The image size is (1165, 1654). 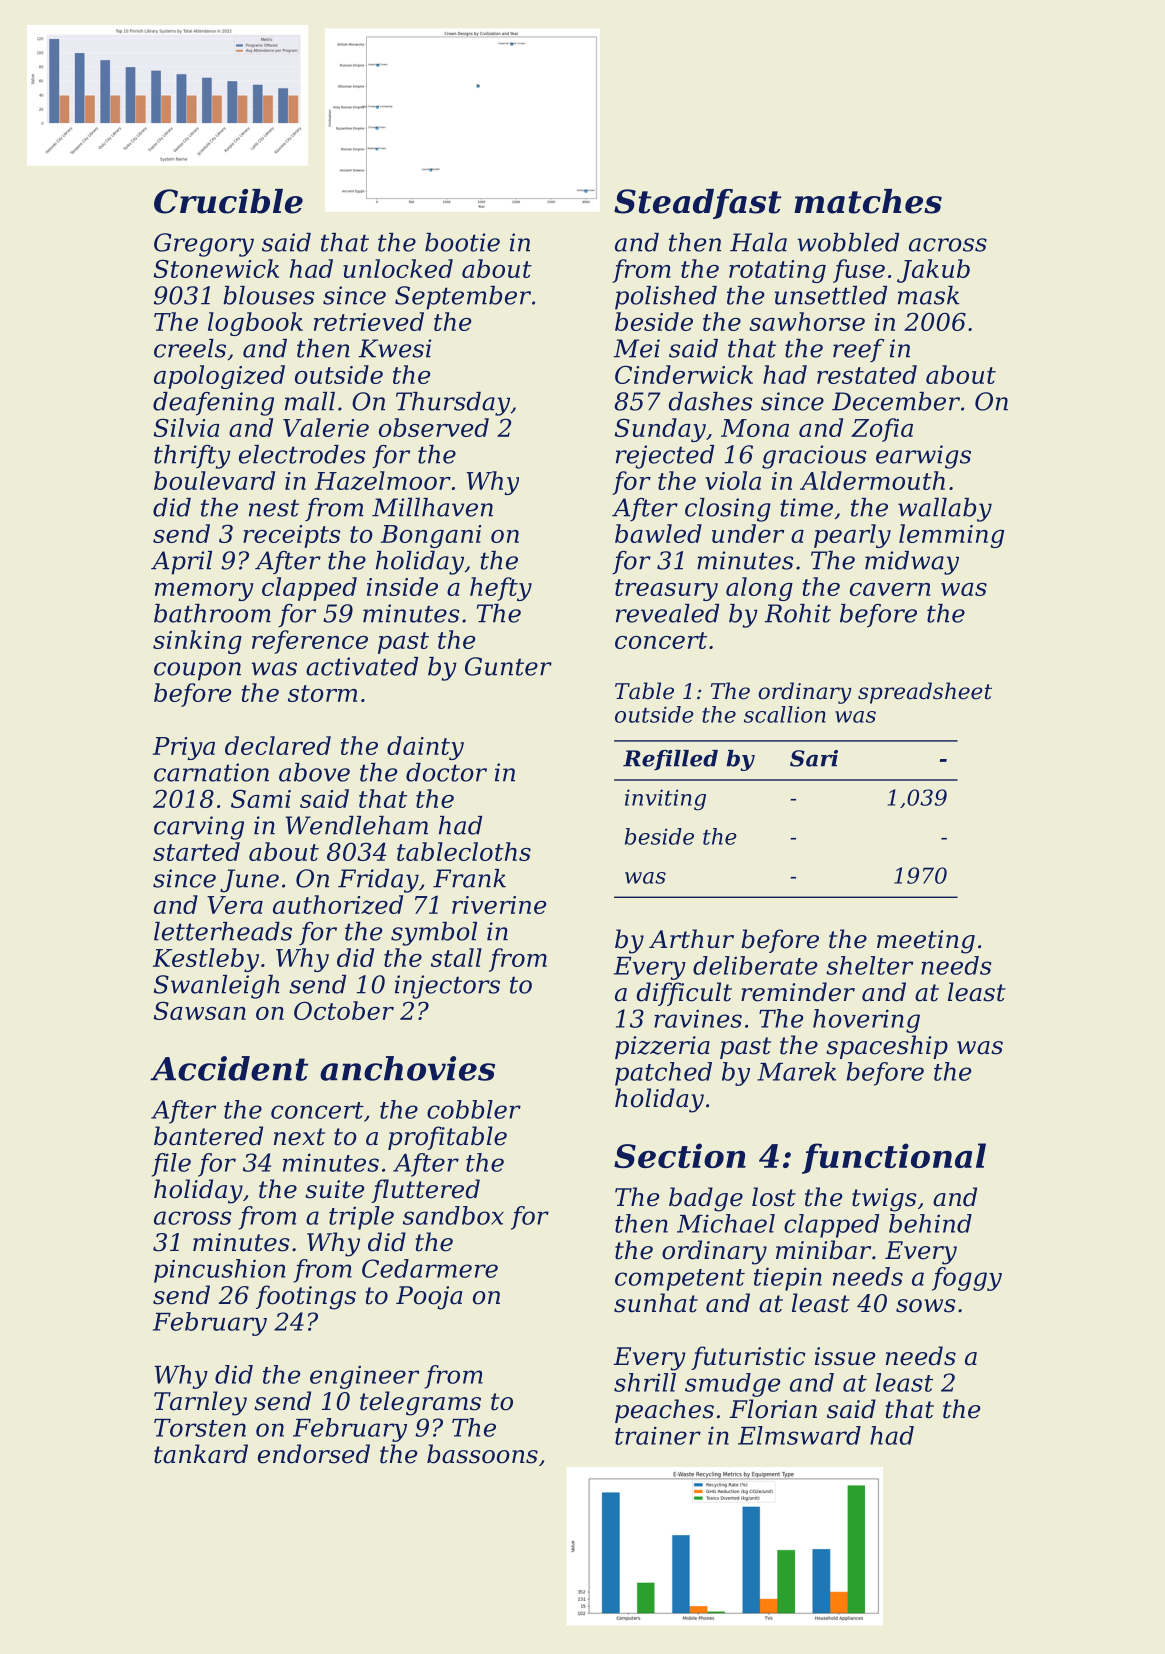 What do you see at coordinates (662, 1047) in the screenshot?
I see `pizzeria` at bounding box center [662, 1047].
